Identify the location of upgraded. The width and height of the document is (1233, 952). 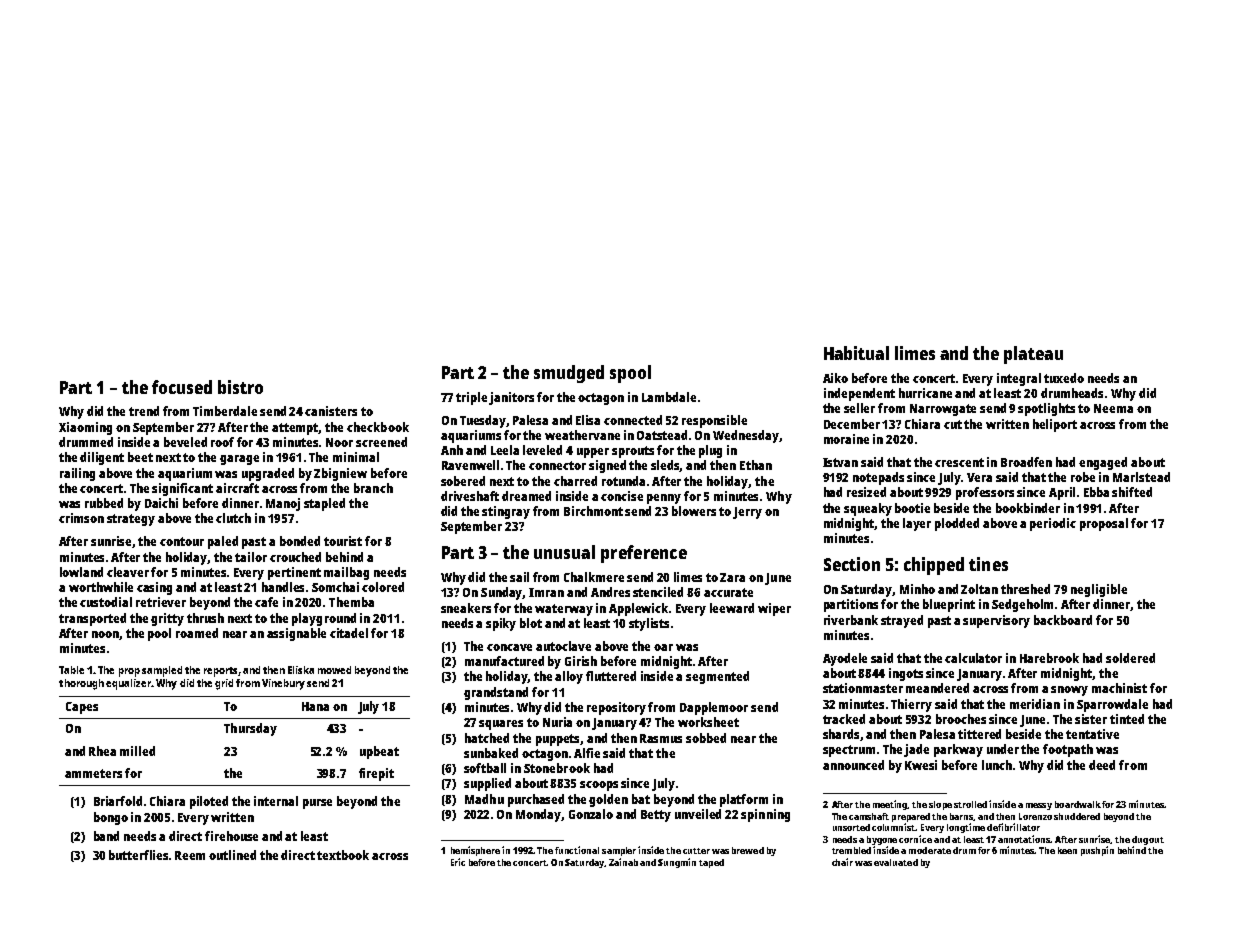
(268, 474).
